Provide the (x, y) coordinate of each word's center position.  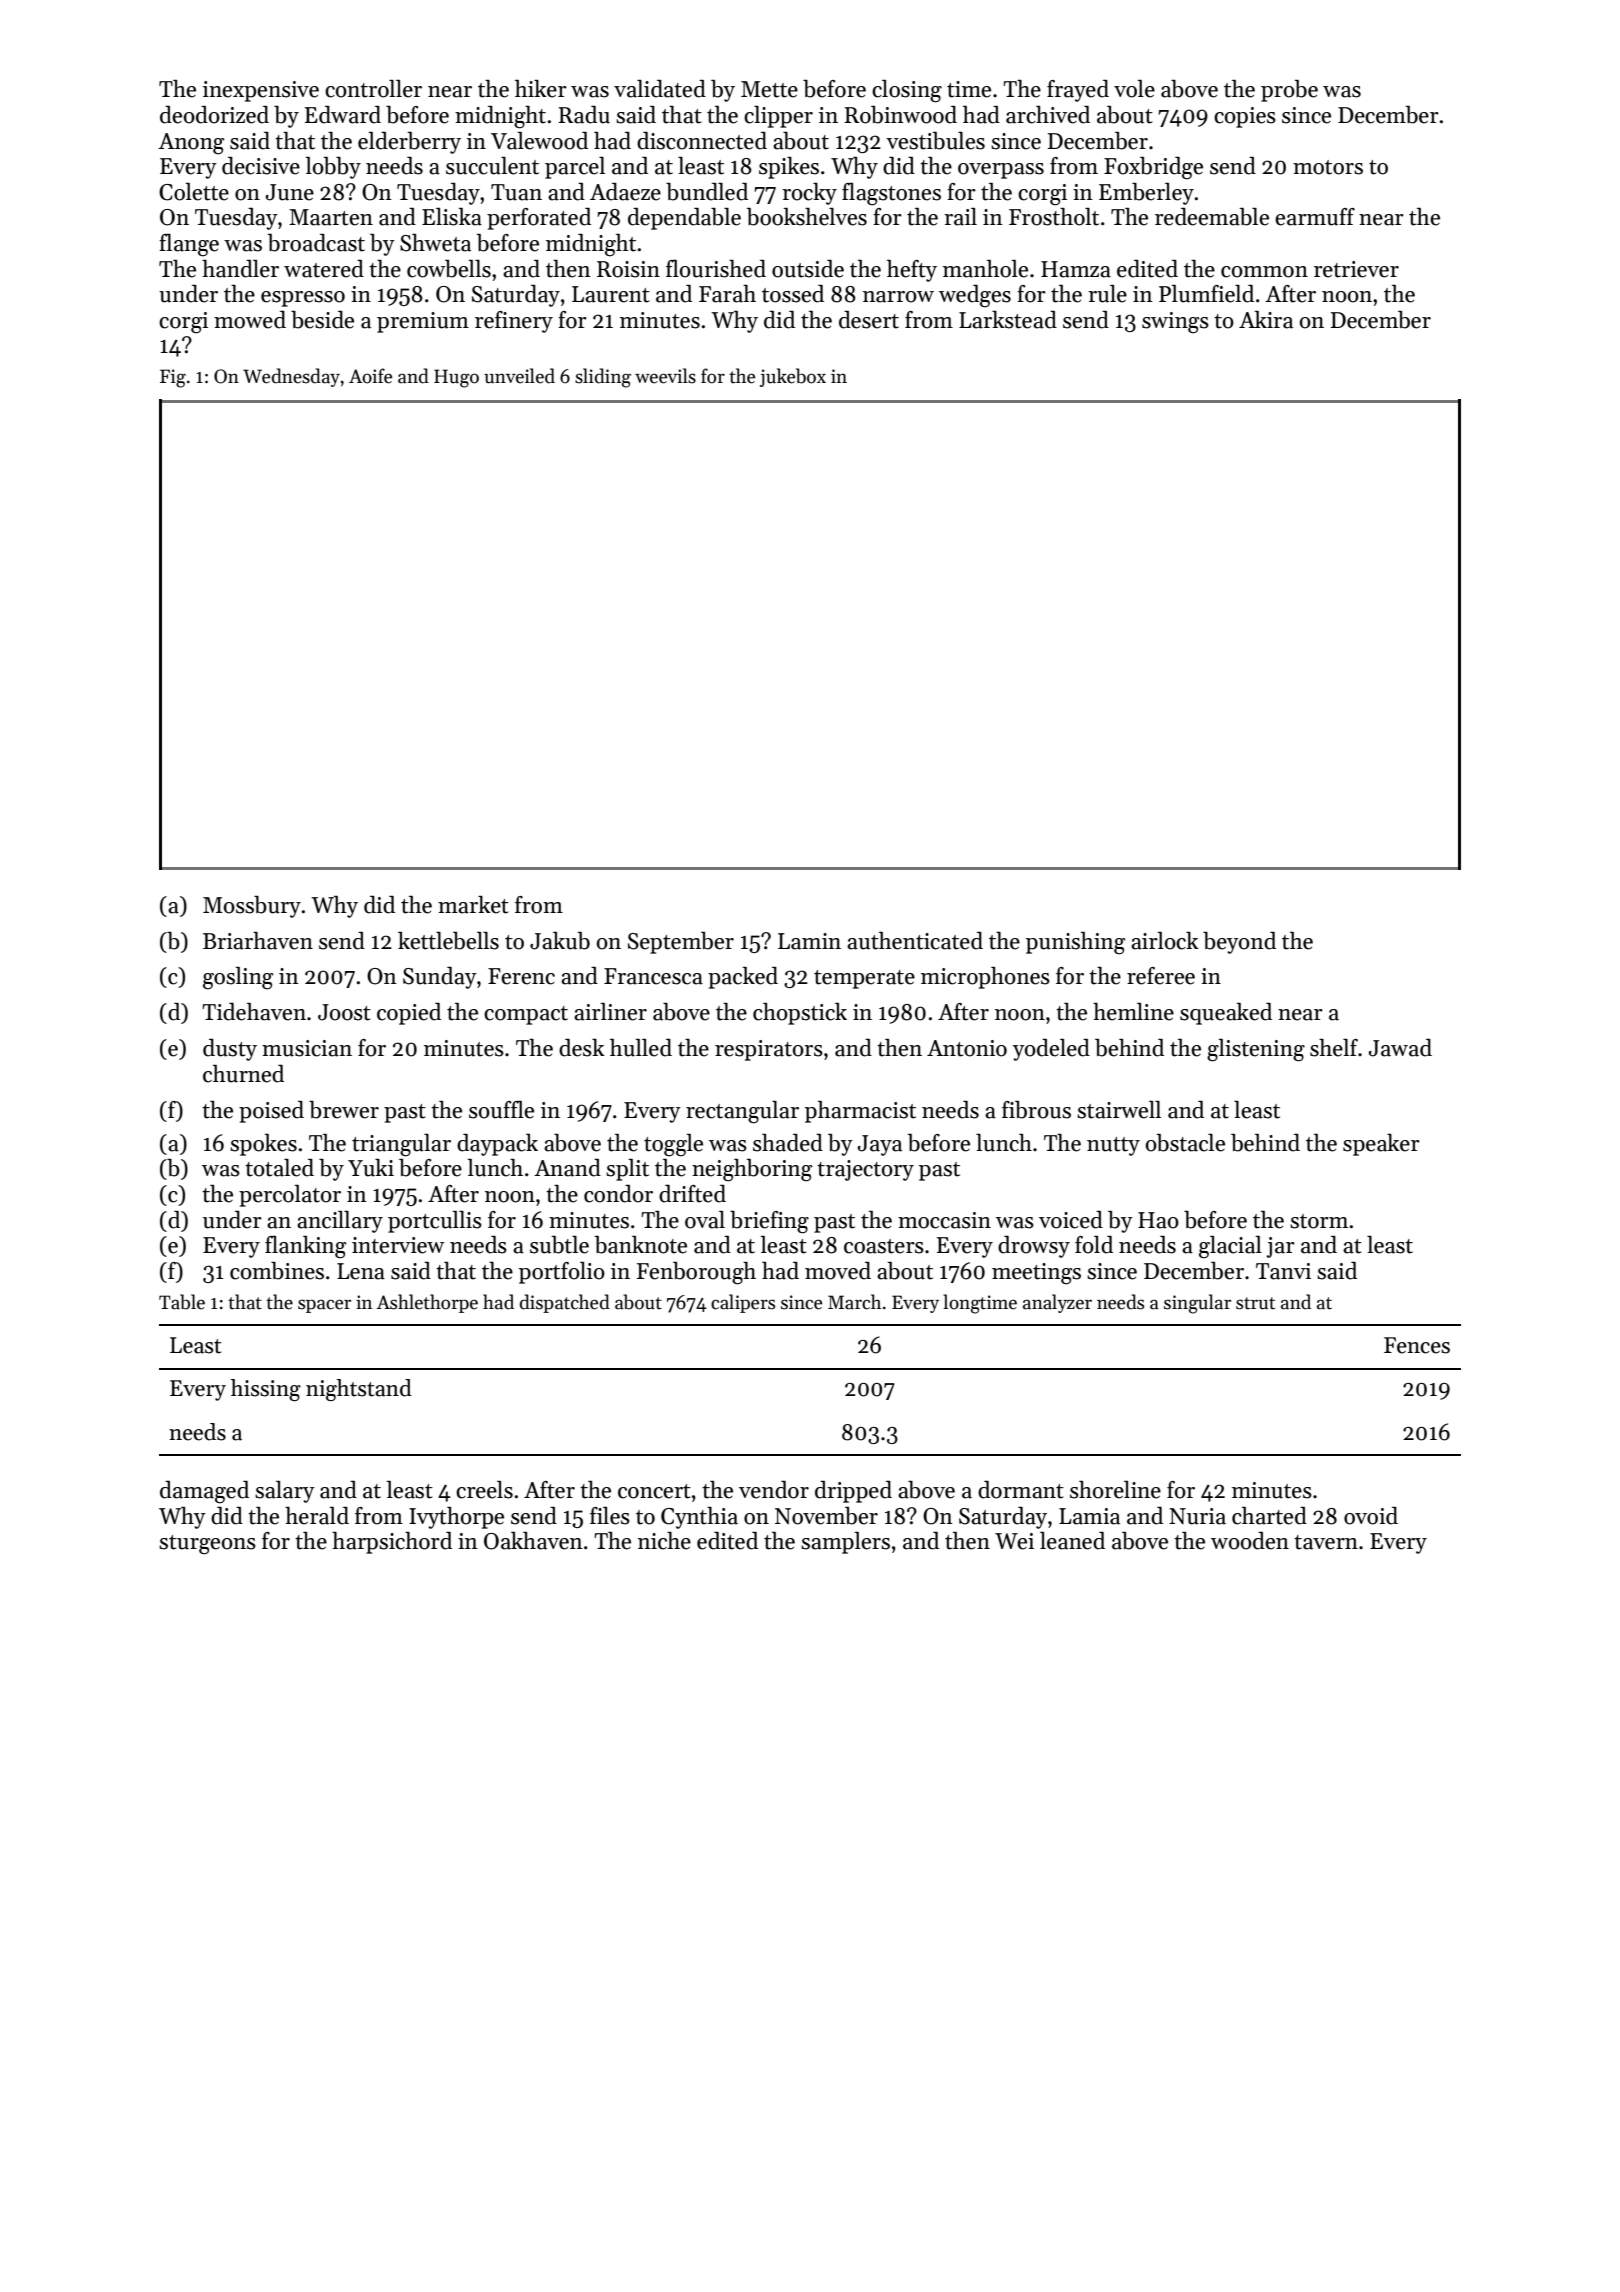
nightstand (359, 1390)
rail (960, 217)
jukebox (793, 377)
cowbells (449, 269)
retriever (1356, 269)
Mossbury (252, 907)
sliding (603, 378)
